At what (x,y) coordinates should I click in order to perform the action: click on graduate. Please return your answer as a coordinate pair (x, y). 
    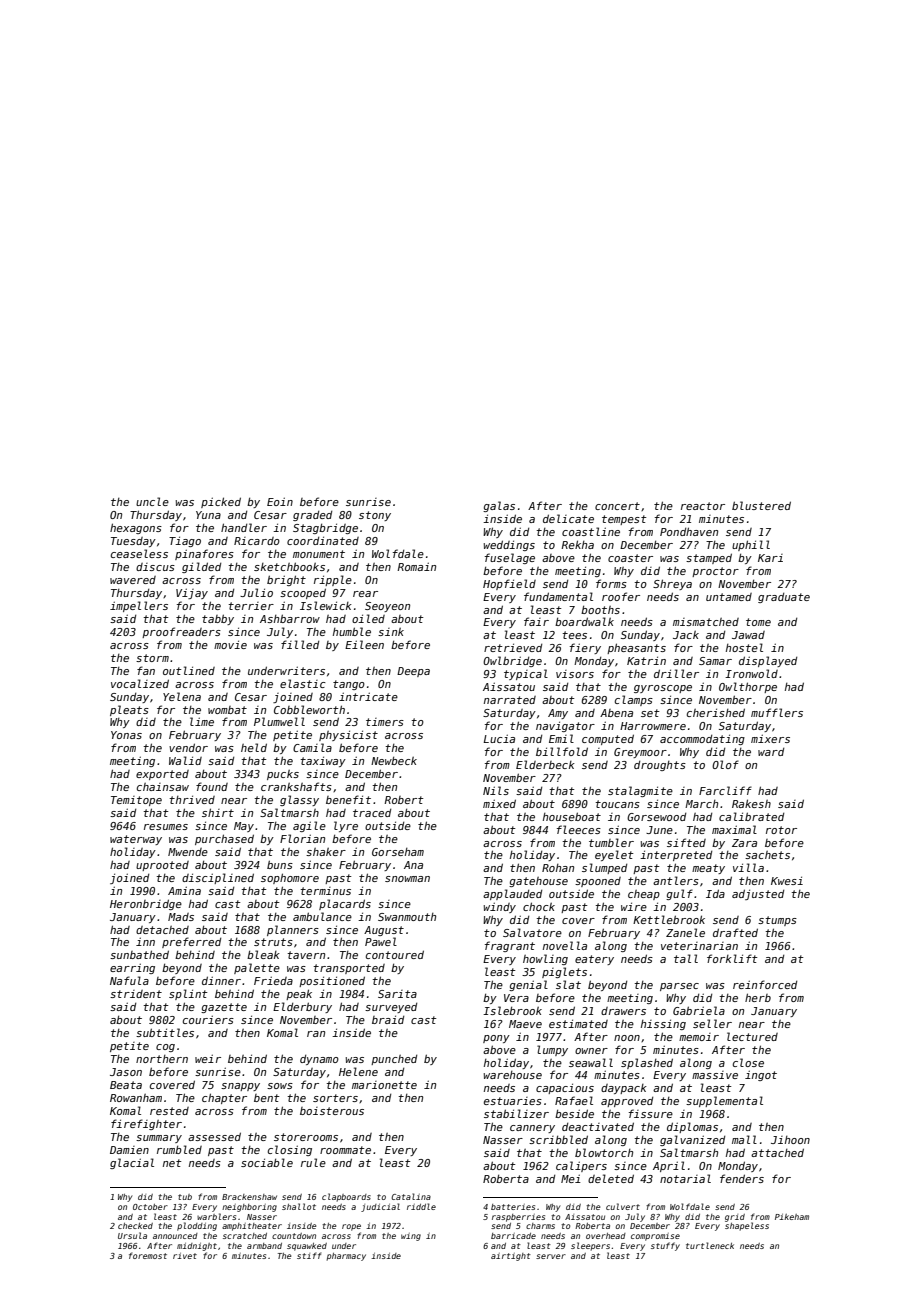
    Looking at the image, I should click on (784, 598).
